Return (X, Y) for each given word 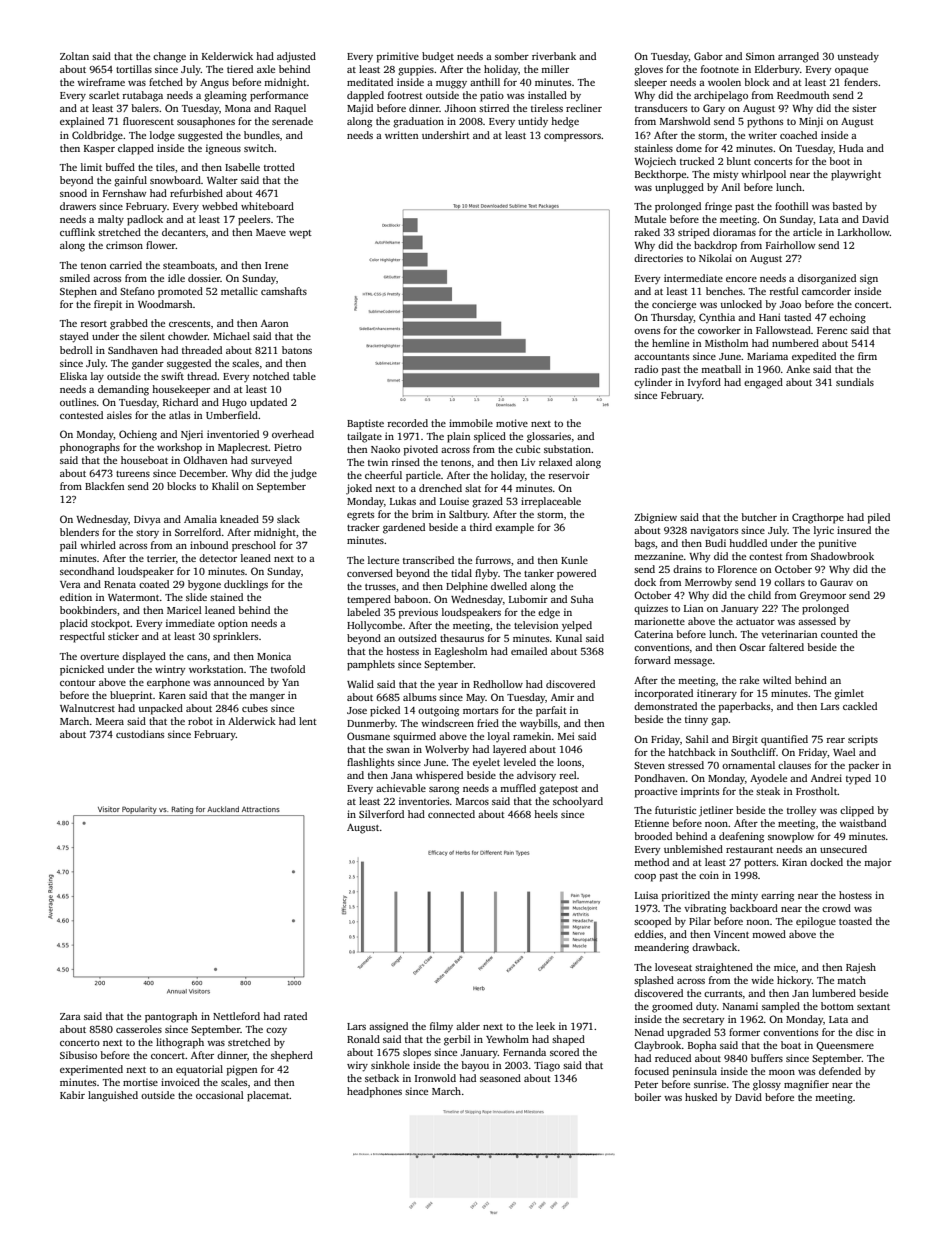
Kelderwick (227, 56)
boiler (647, 1097)
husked (701, 1097)
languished (113, 1096)
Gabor (708, 56)
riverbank (554, 56)
